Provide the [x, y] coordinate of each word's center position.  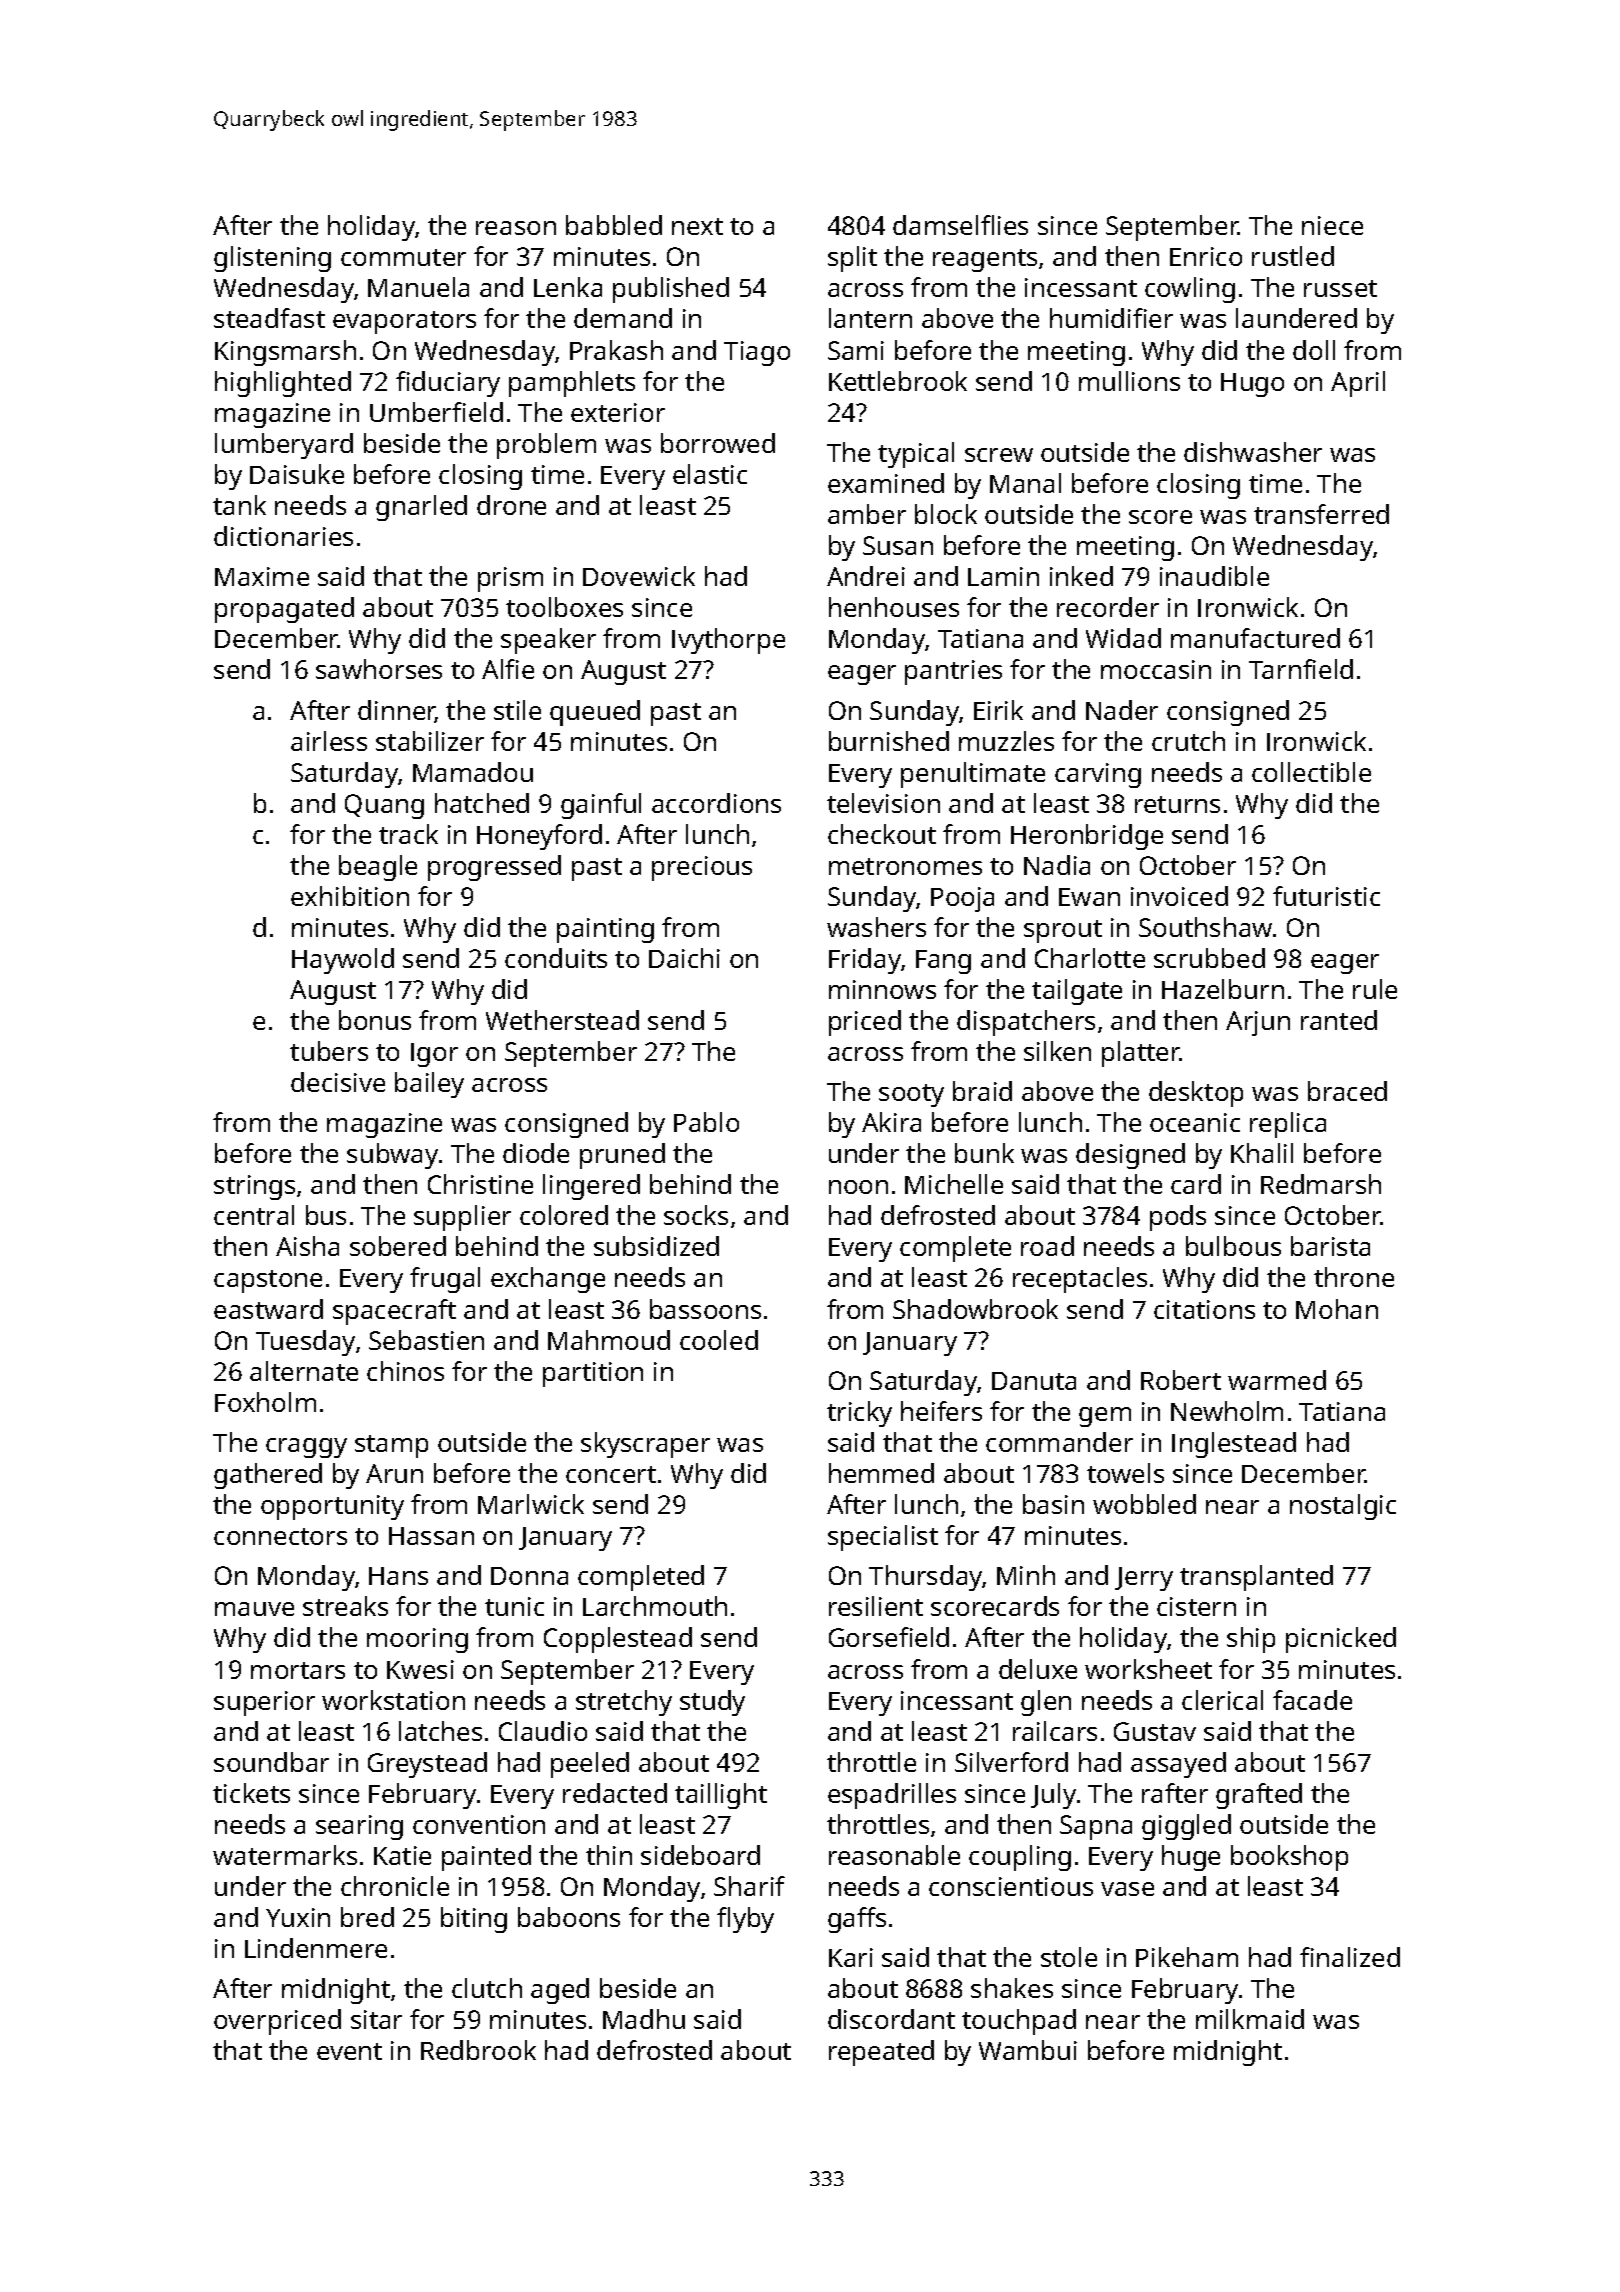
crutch [1188, 741]
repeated [881, 2053]
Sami [856, 350]
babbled [614, 225]
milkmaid [1250, 2019]
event [349, 2051]
